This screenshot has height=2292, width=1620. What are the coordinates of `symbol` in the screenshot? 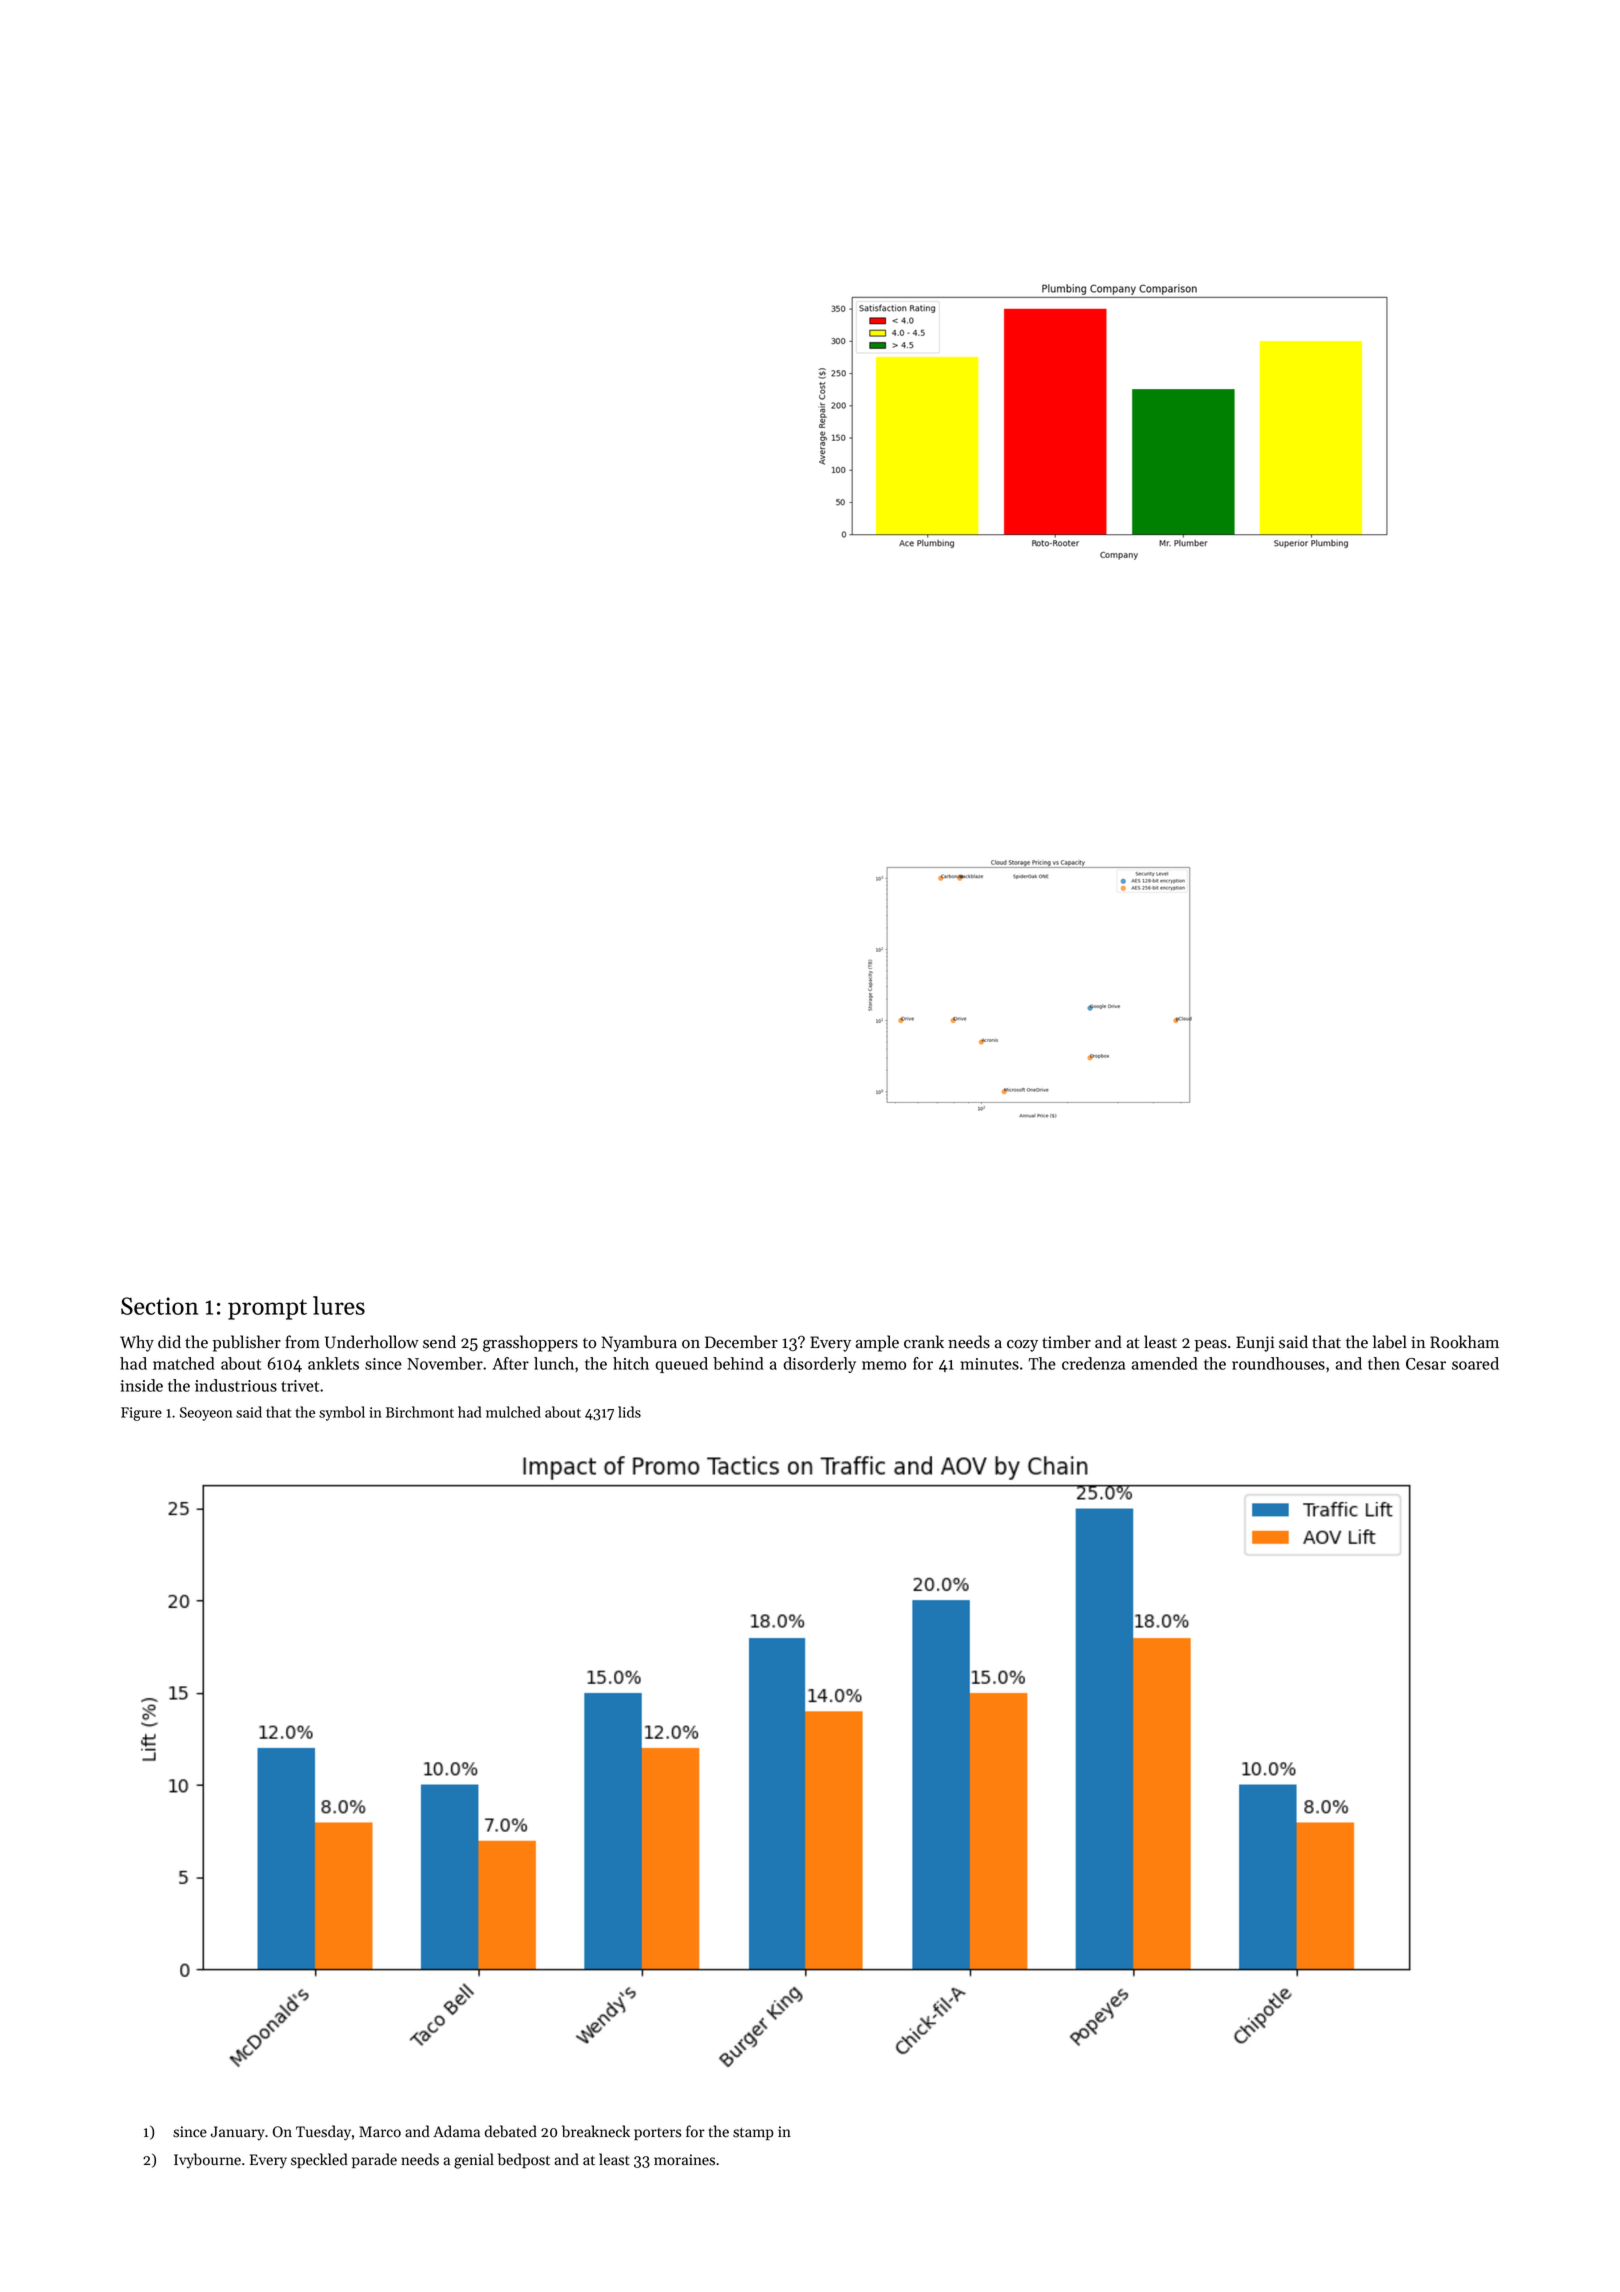 It's located at (342, 1413).
